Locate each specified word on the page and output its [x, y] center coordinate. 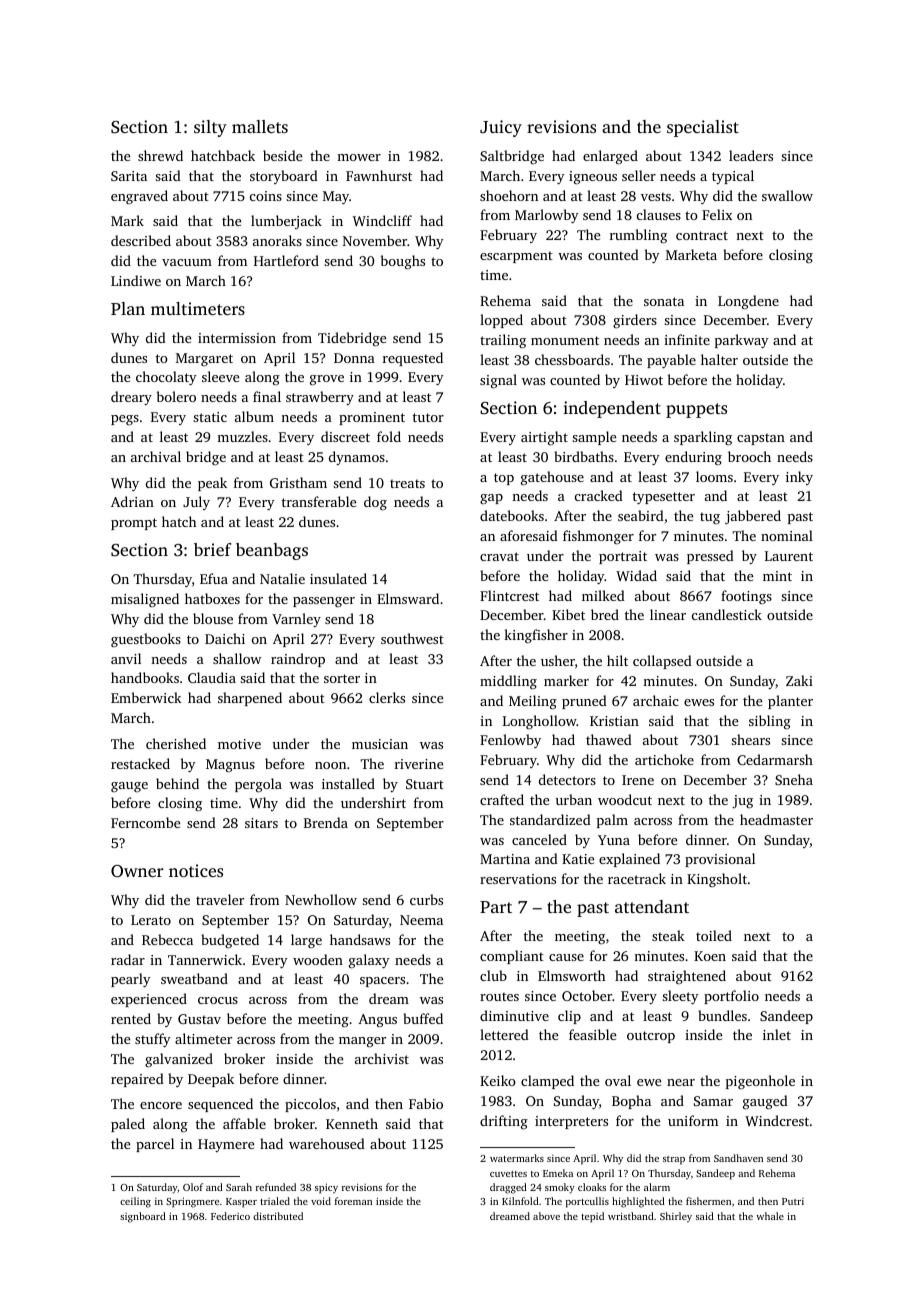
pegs [125, 420]
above [546, 1216]
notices [196, 870]
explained [629, 860]
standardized [550, 819]
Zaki [799, 680]
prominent [372, 418]
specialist [703, 128]
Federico [230, 1216]
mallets [260, 126]
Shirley [676, 1217]
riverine [419, 764]
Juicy [501, 128]
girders [635, 321]
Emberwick [146, 697]
